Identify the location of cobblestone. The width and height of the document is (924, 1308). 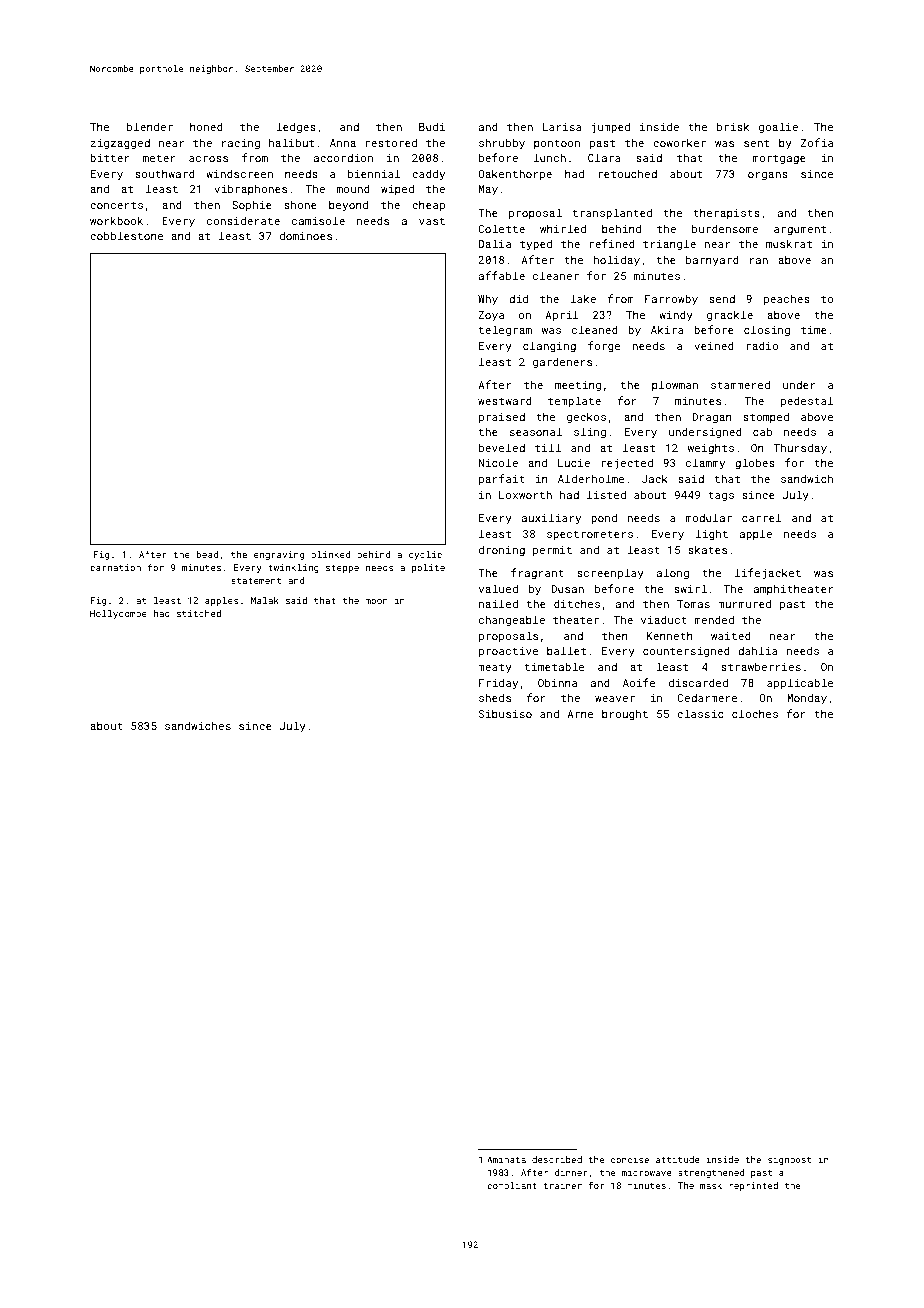
(126, 235).
